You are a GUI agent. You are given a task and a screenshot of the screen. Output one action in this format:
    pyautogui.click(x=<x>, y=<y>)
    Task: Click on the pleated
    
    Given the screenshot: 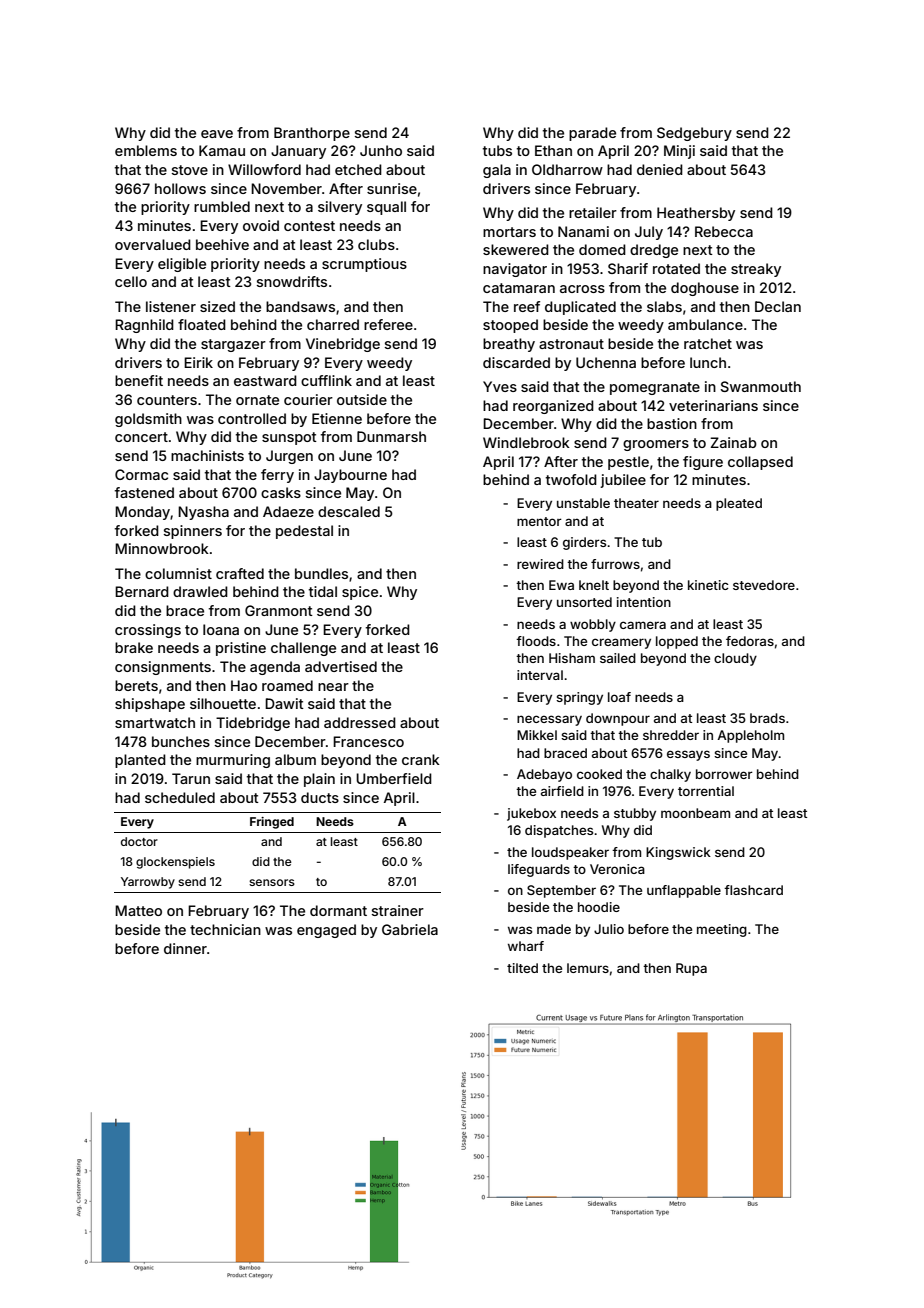 What is the action you would take?
    pyautogui.click(x=739, y=504)
